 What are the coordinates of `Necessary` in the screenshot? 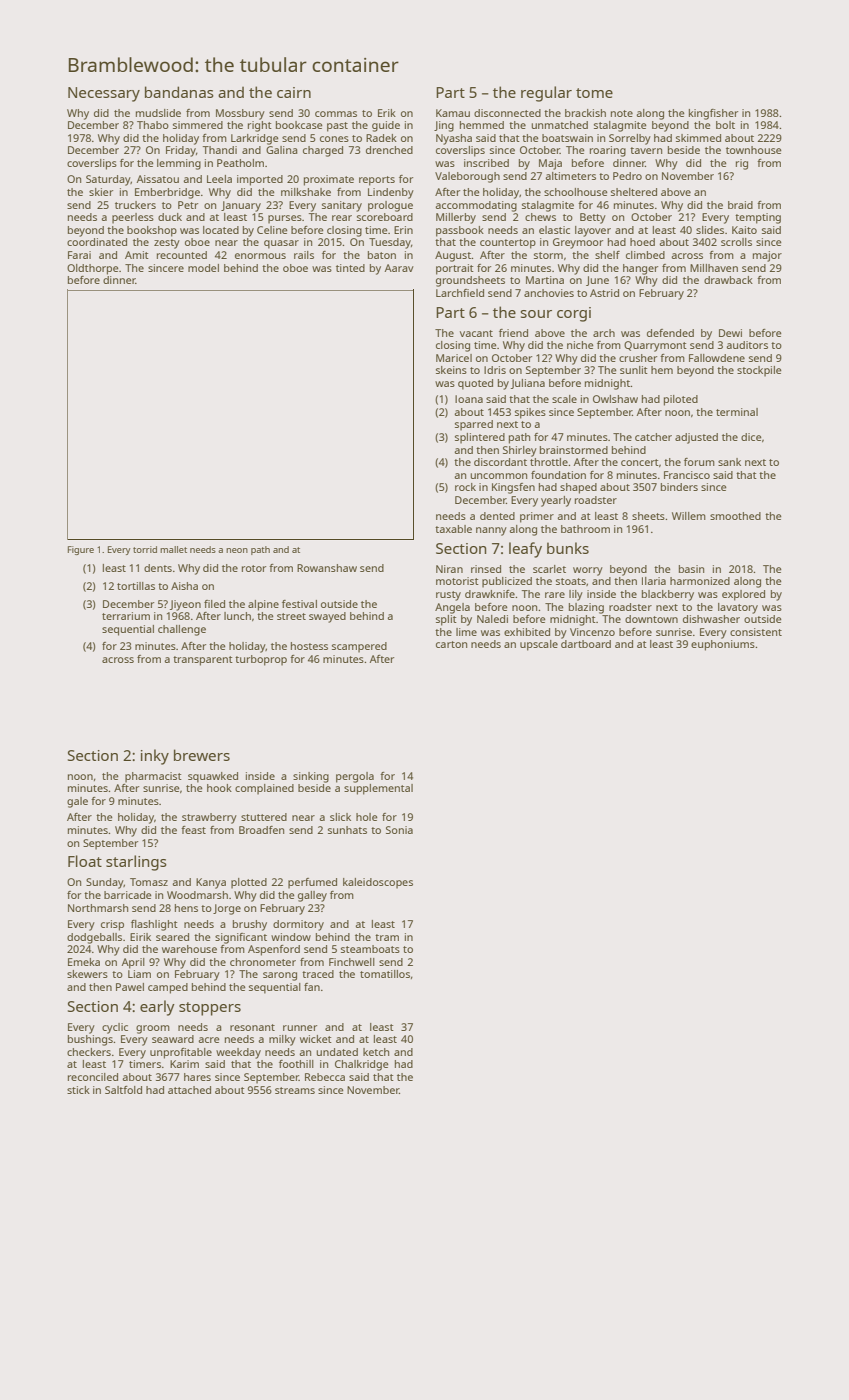 It's located at (104, 94).
